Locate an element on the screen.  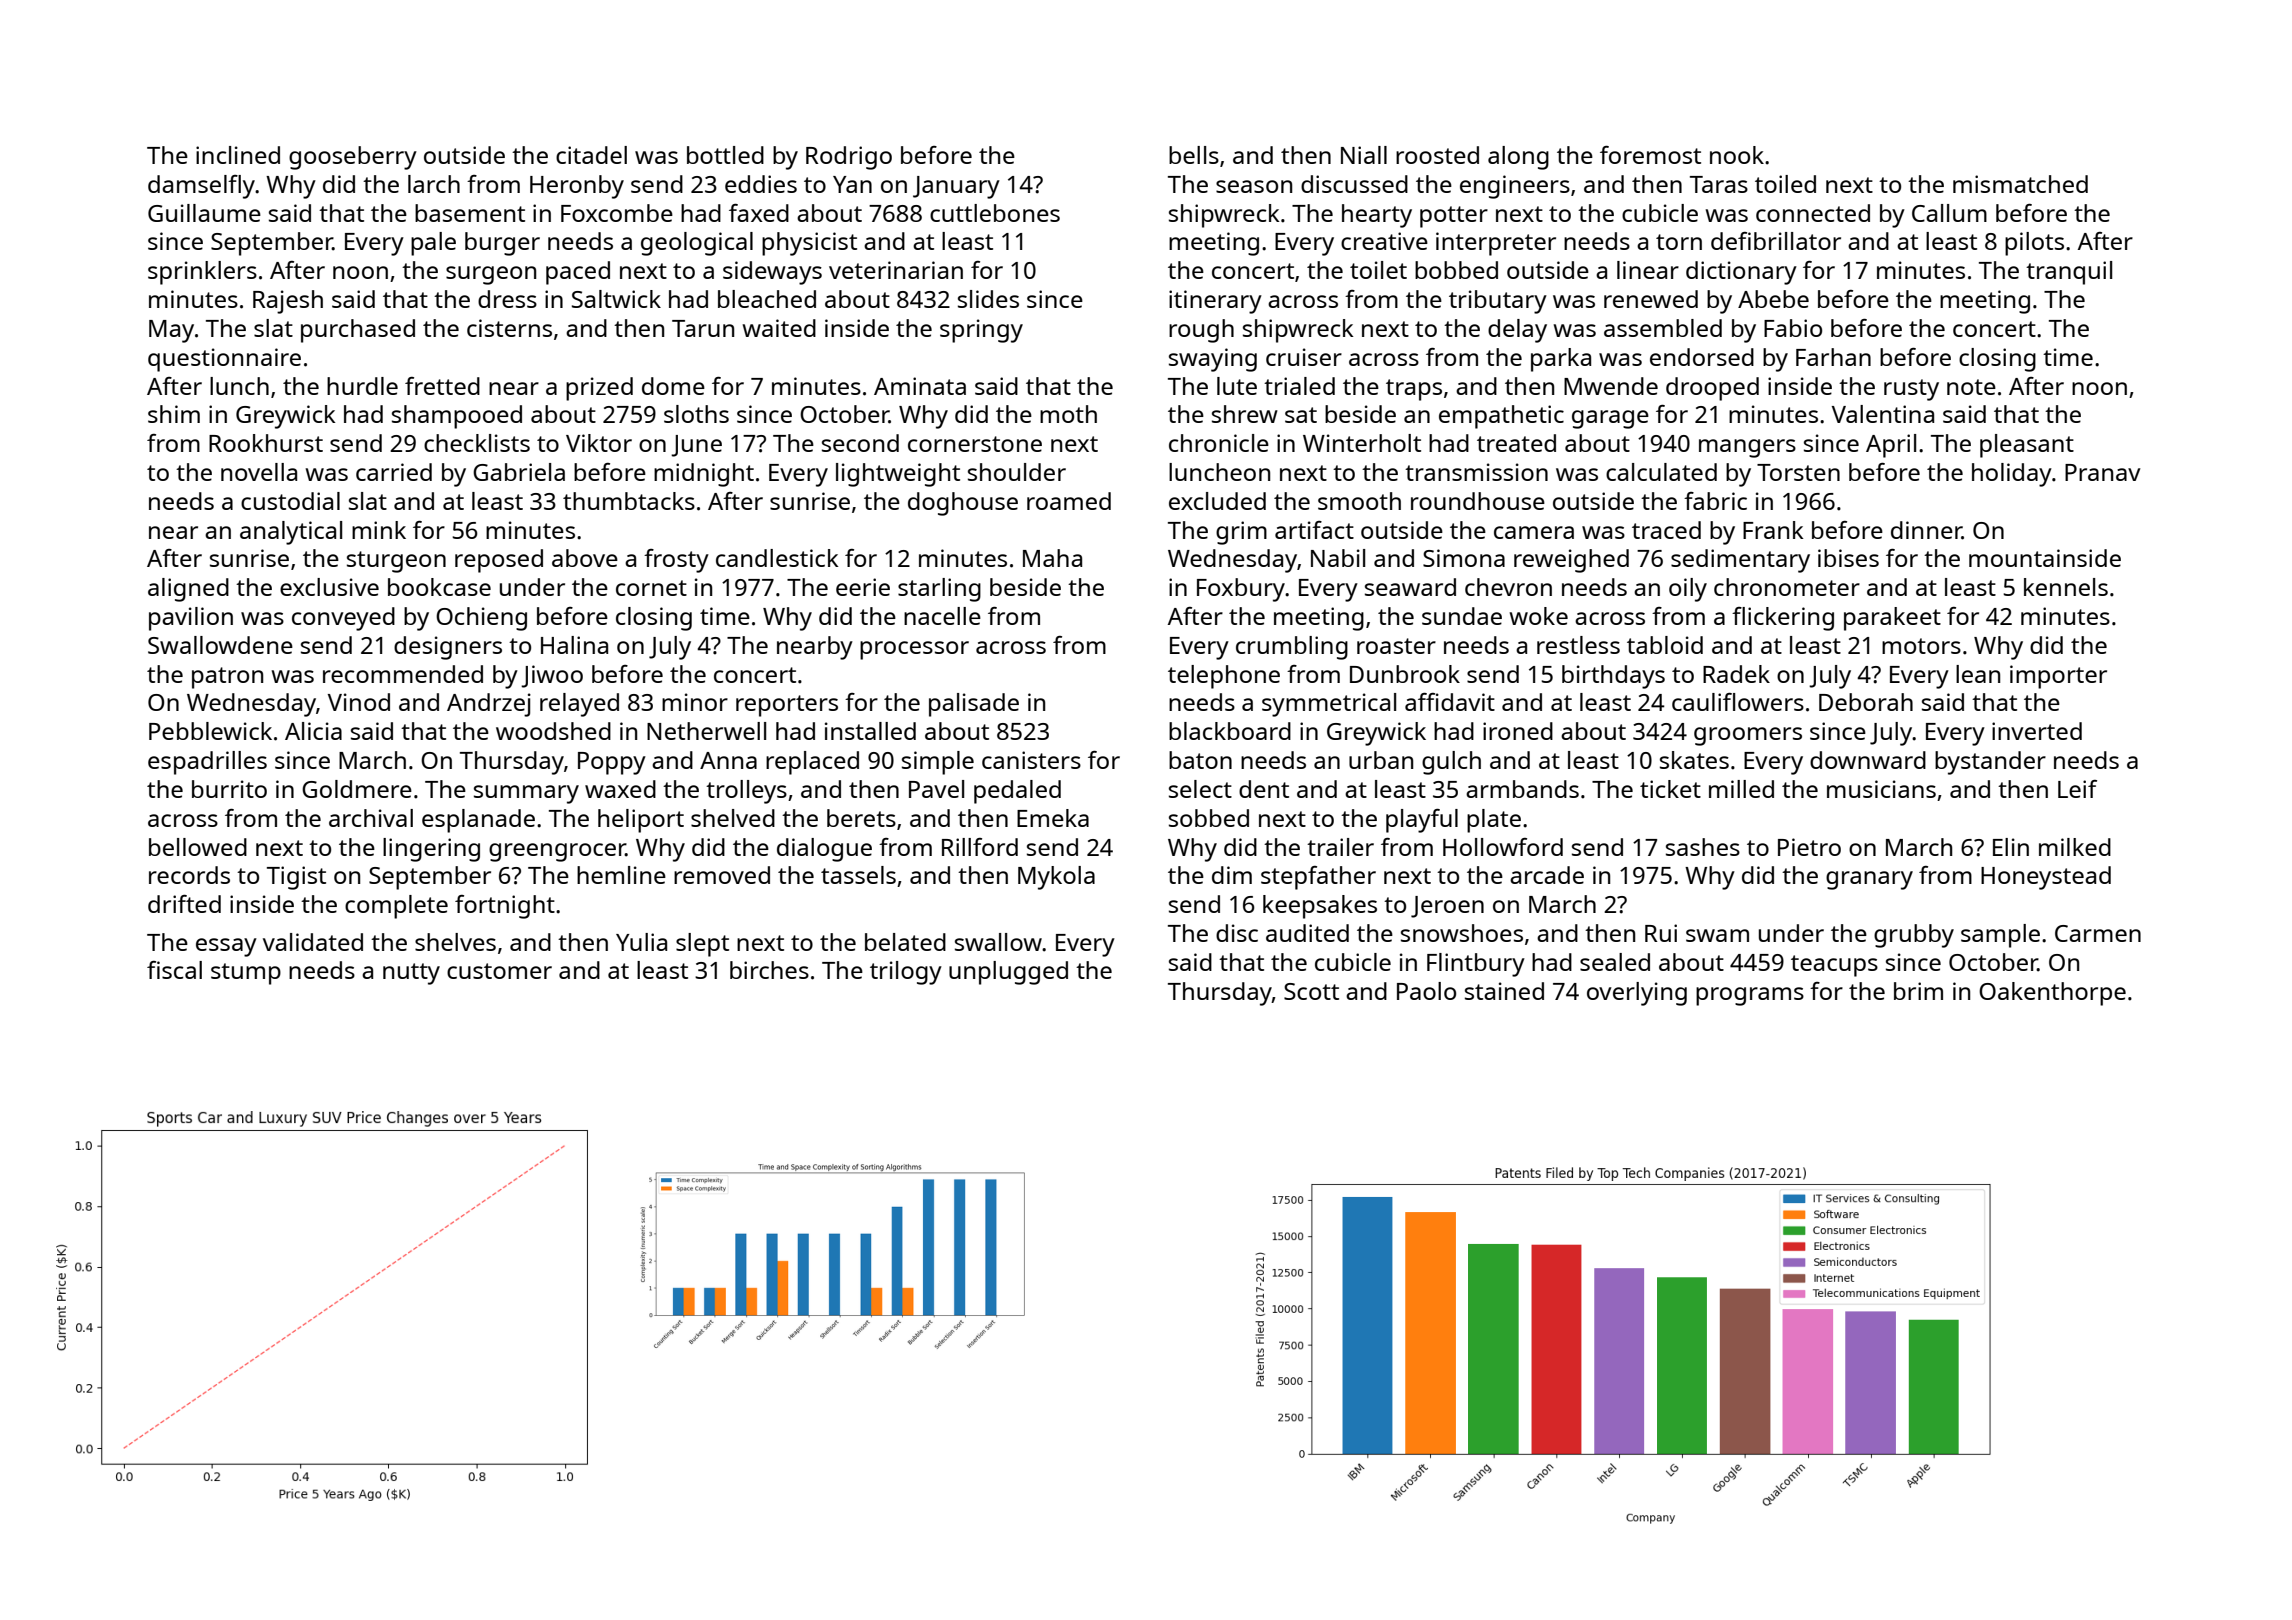
roosted is located at coordinates (1437, 155).
